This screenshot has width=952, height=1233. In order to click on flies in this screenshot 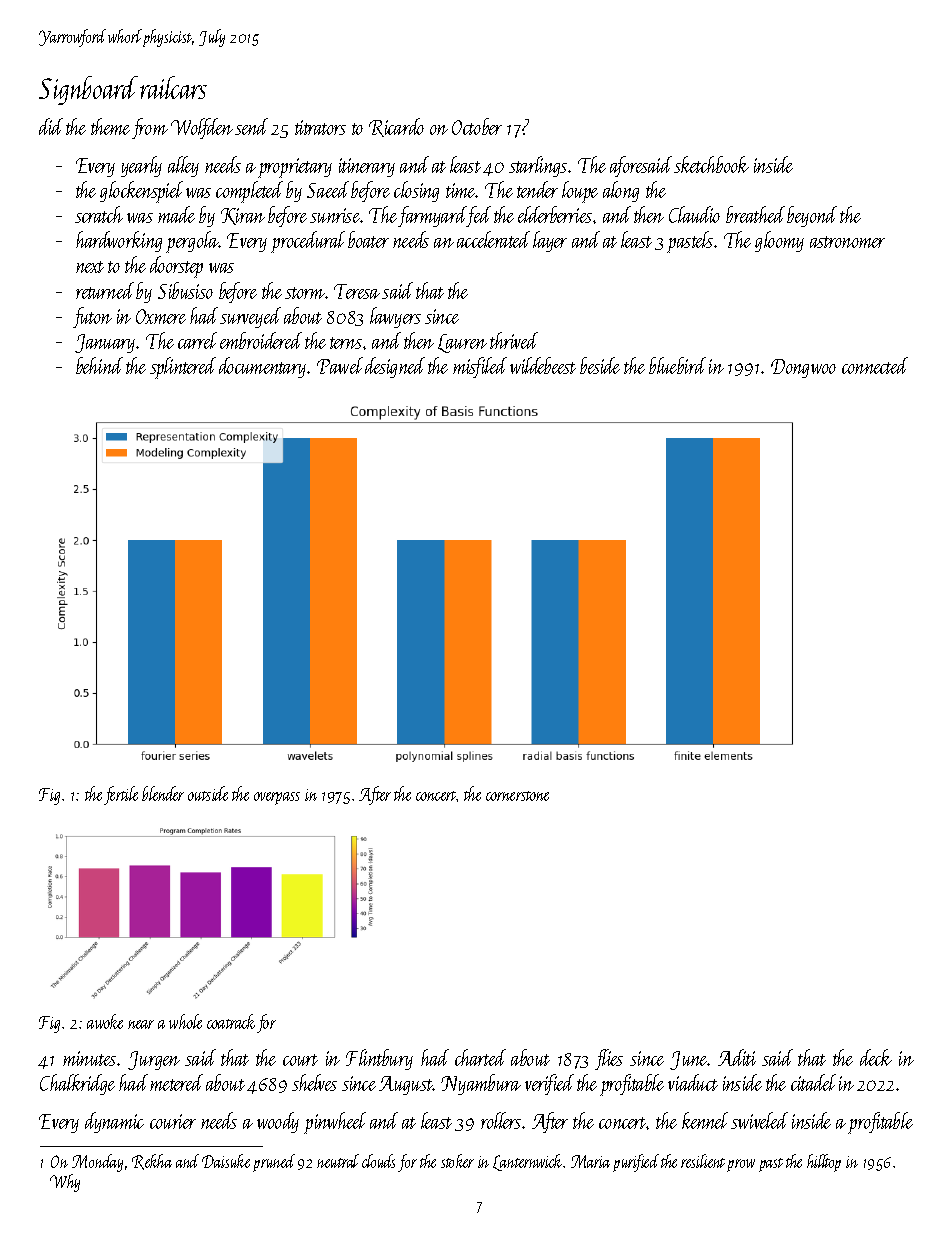, I will do `click(609, 1059)`.
